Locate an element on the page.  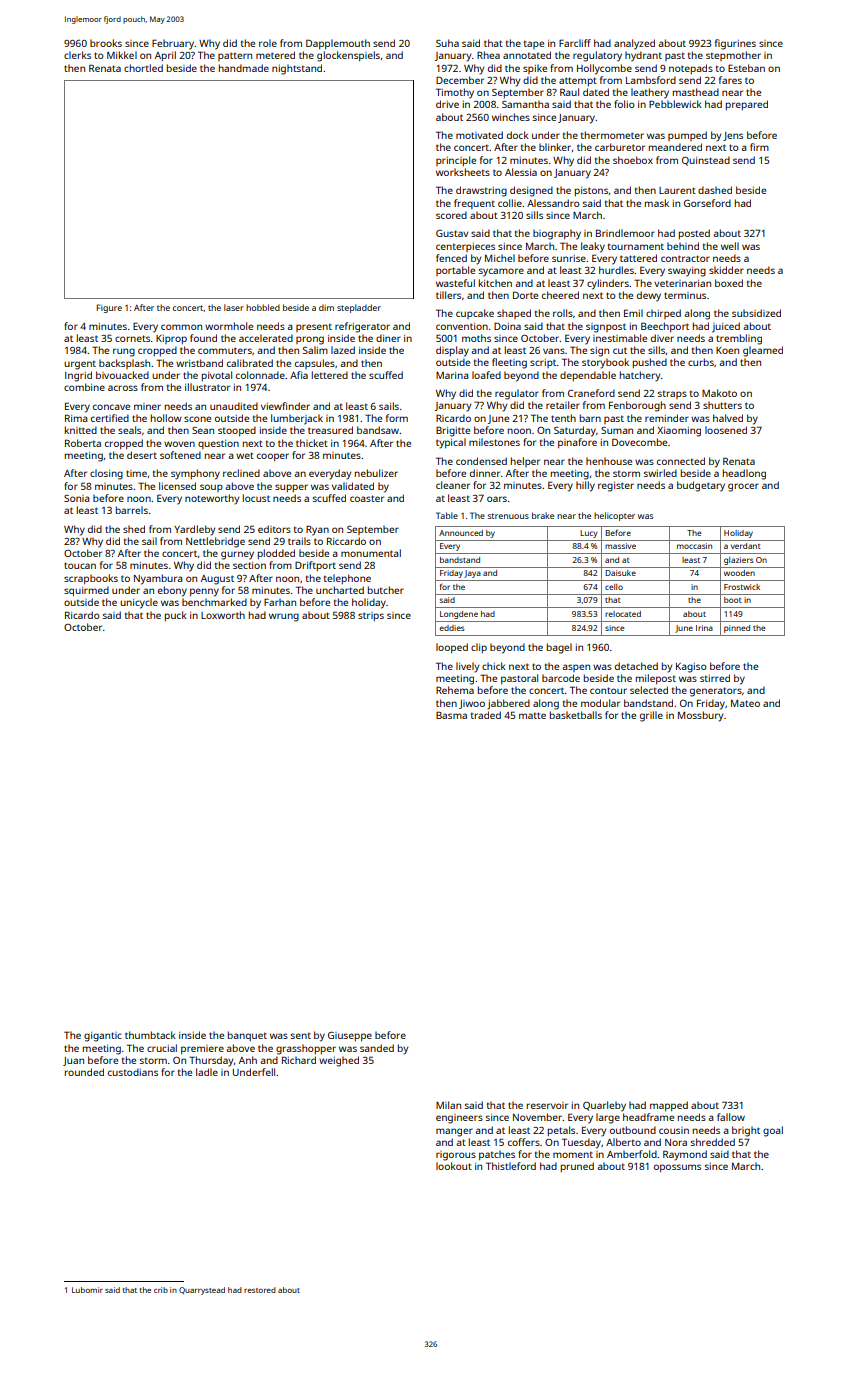
Juan is located at coordinates (73, 1061).
